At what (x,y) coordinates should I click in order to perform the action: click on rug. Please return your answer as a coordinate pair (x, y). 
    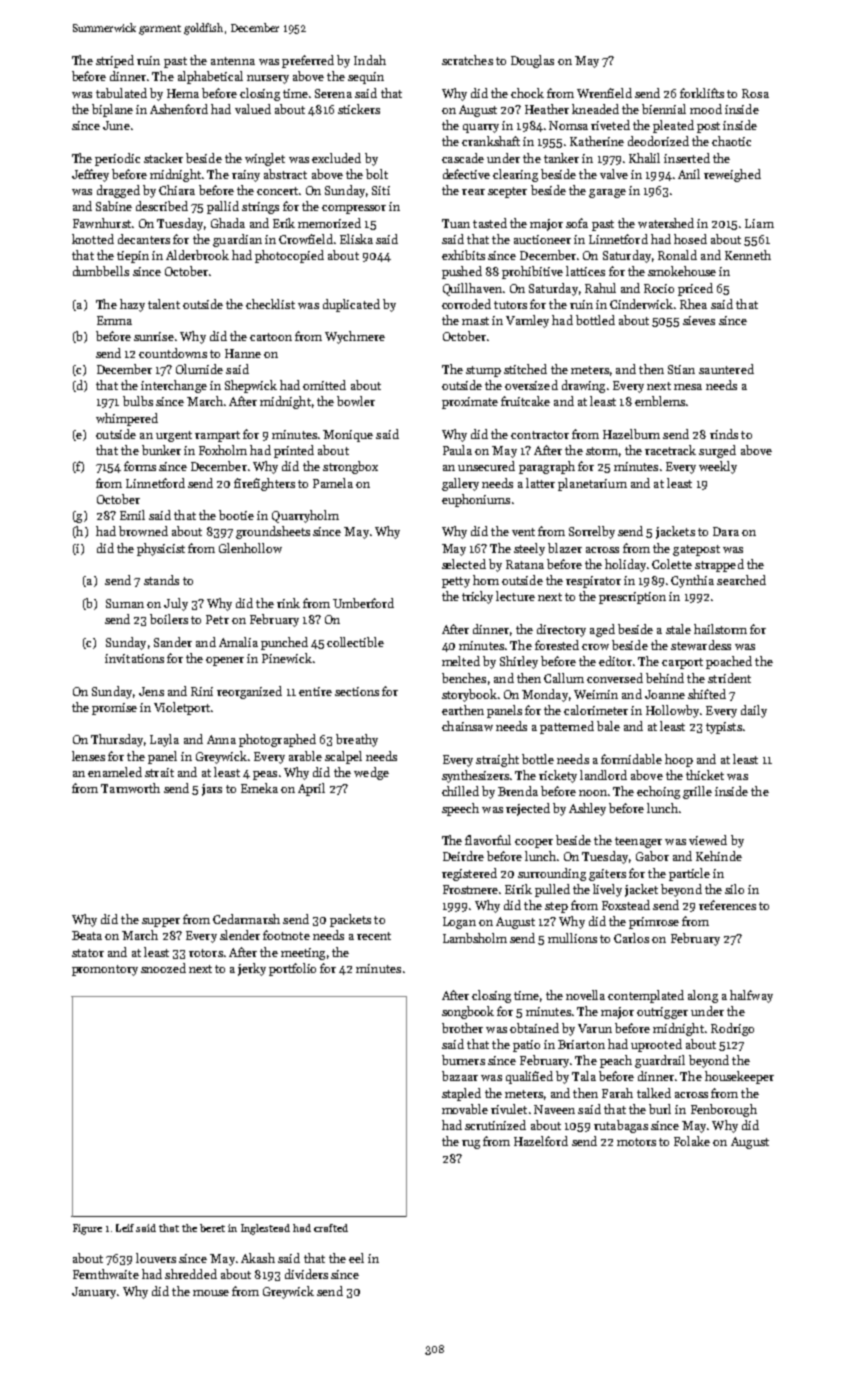
    Looking at the image, I should click on (471, 1144).
